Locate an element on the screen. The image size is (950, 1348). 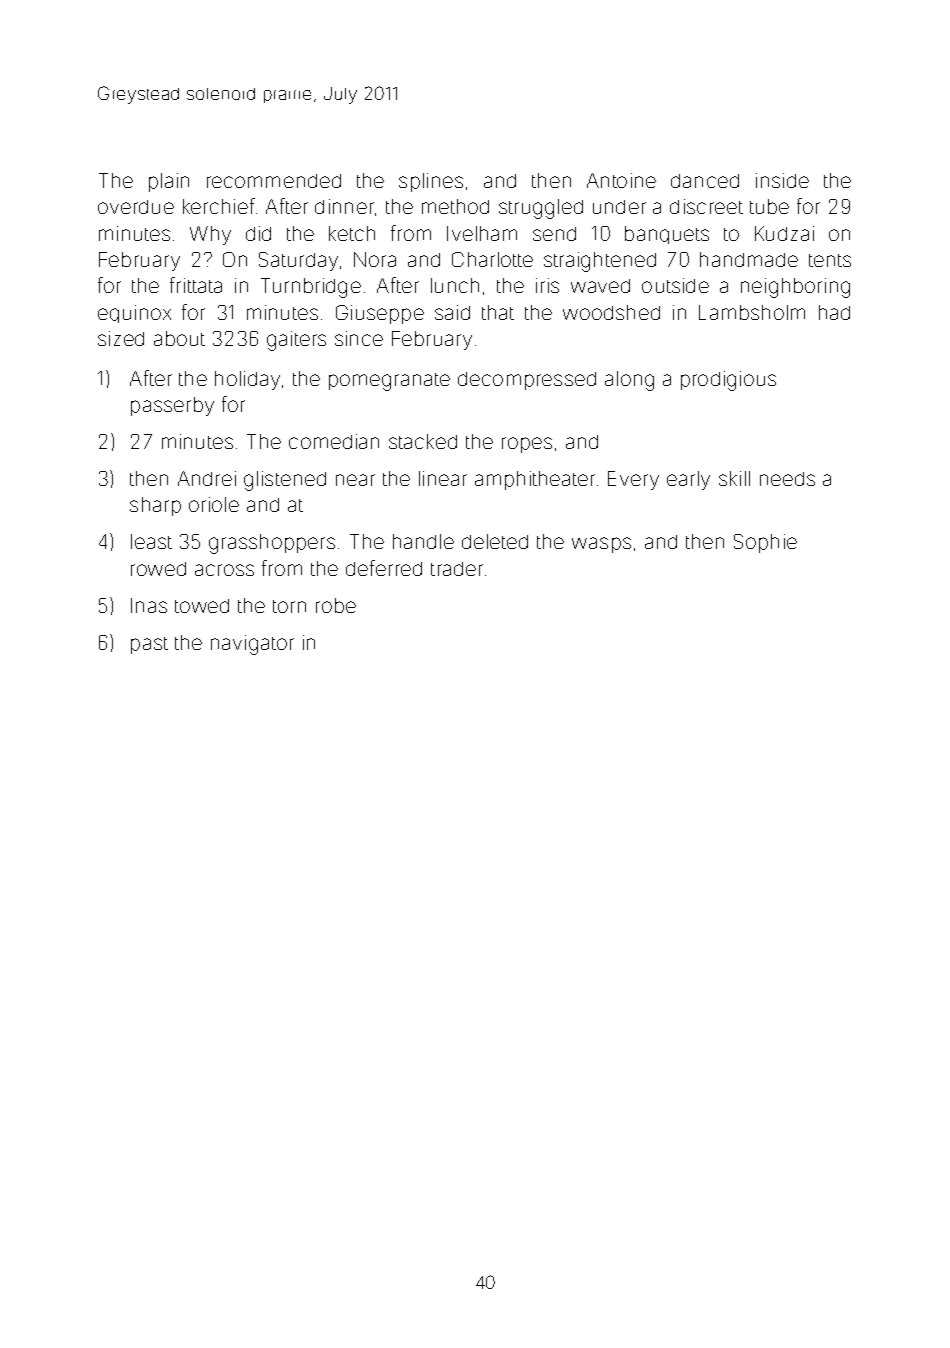
since is located at coordinates (359, 338).
